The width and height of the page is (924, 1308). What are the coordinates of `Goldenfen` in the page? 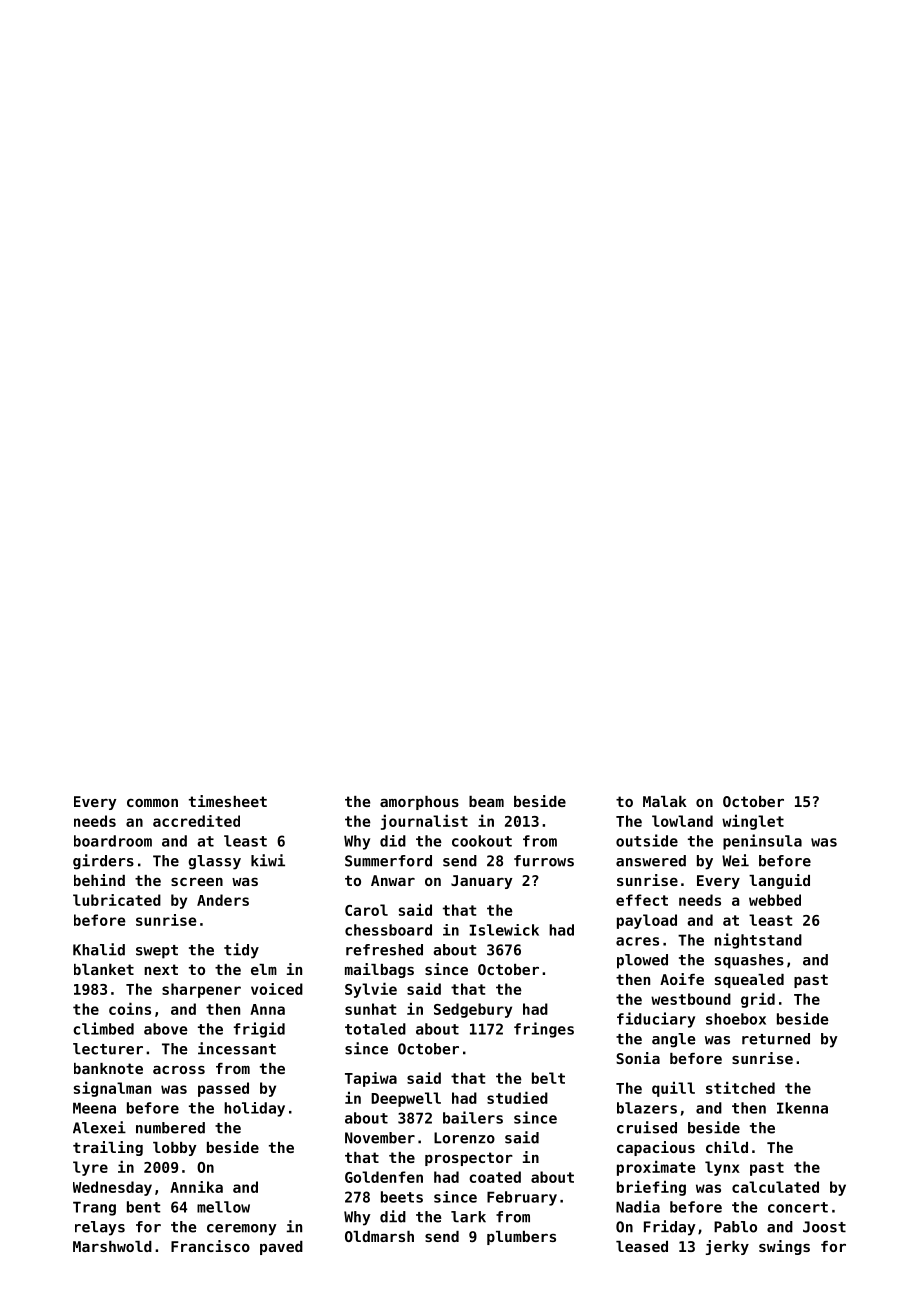 It's located at (384, 1177).
